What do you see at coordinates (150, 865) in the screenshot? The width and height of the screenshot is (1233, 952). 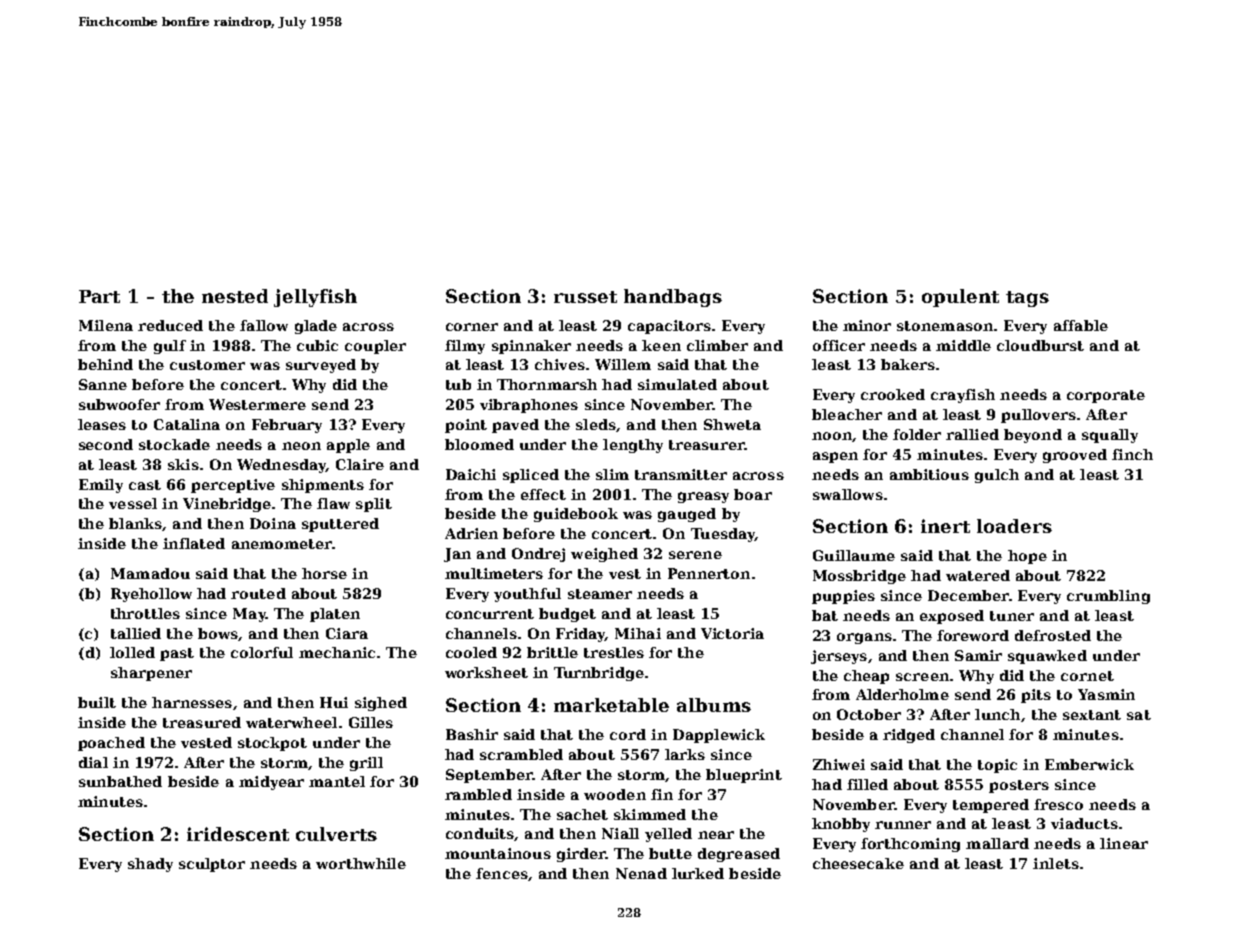 I see `shady` at bounding box center [150, 865].
